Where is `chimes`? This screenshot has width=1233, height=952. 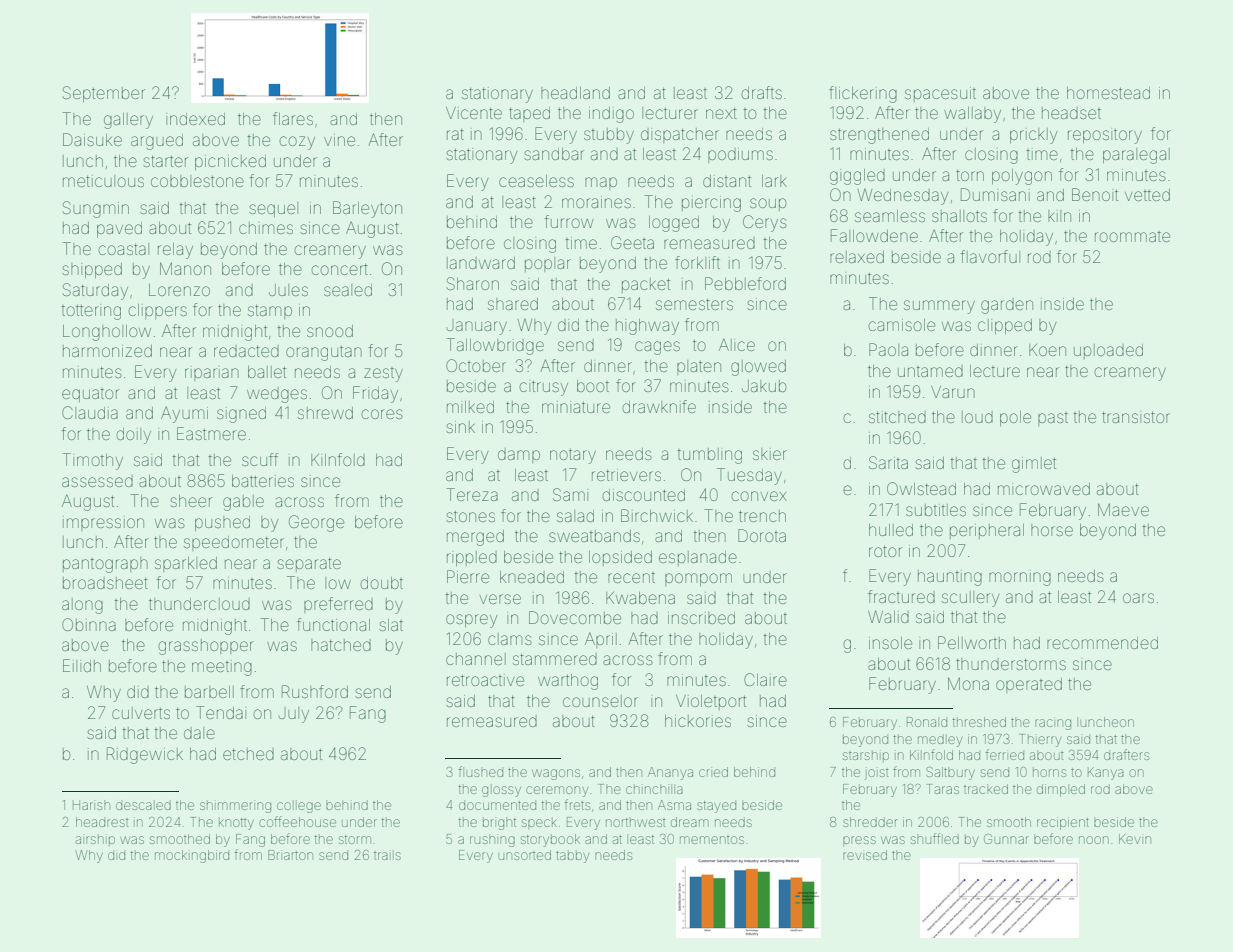
chimes is located at coordinates (266, 228).
